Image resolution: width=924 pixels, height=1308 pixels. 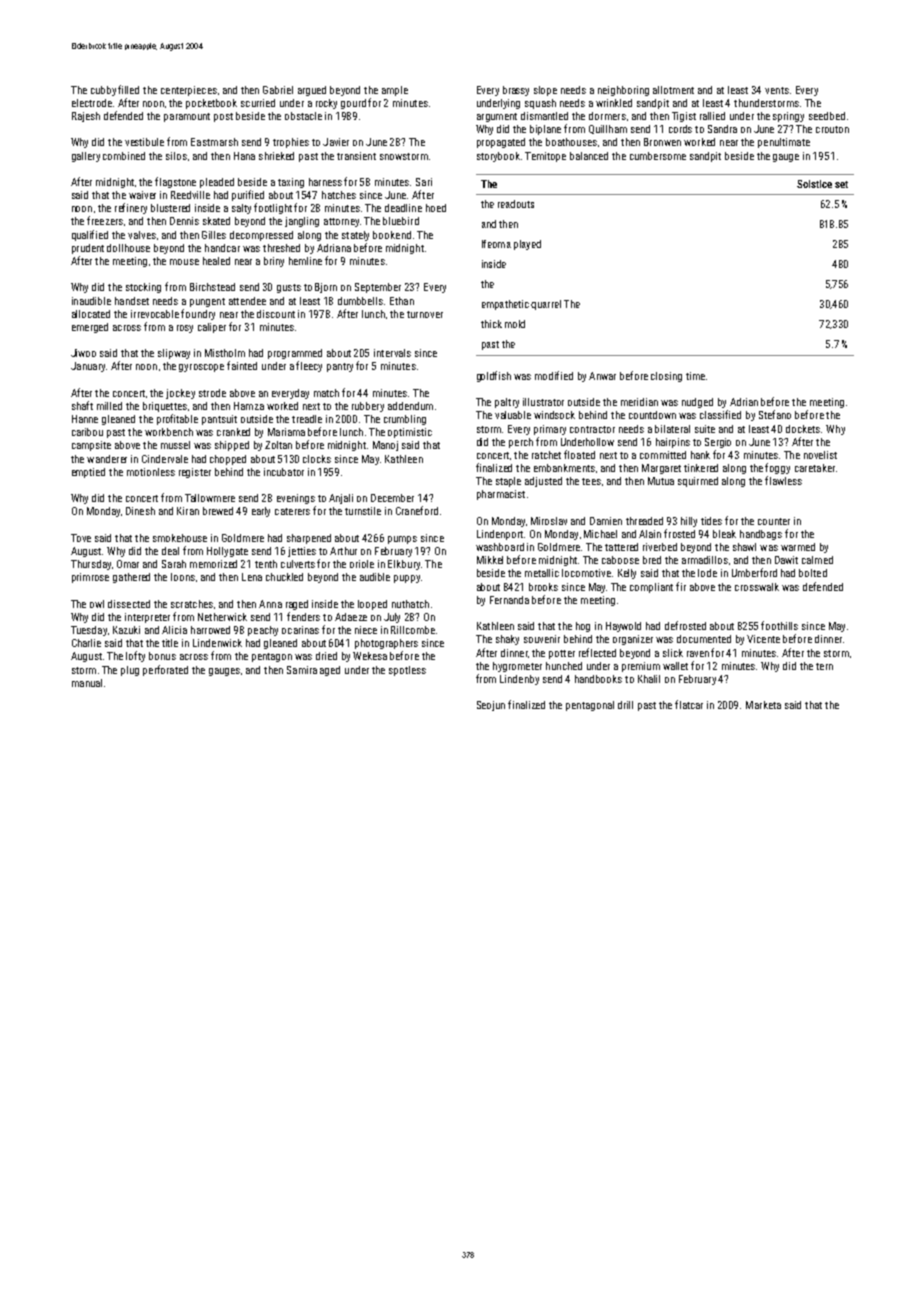 What do you see at coordinates (779, 625) in the image?
I see `foothills` at bounding box center [779, 625].
